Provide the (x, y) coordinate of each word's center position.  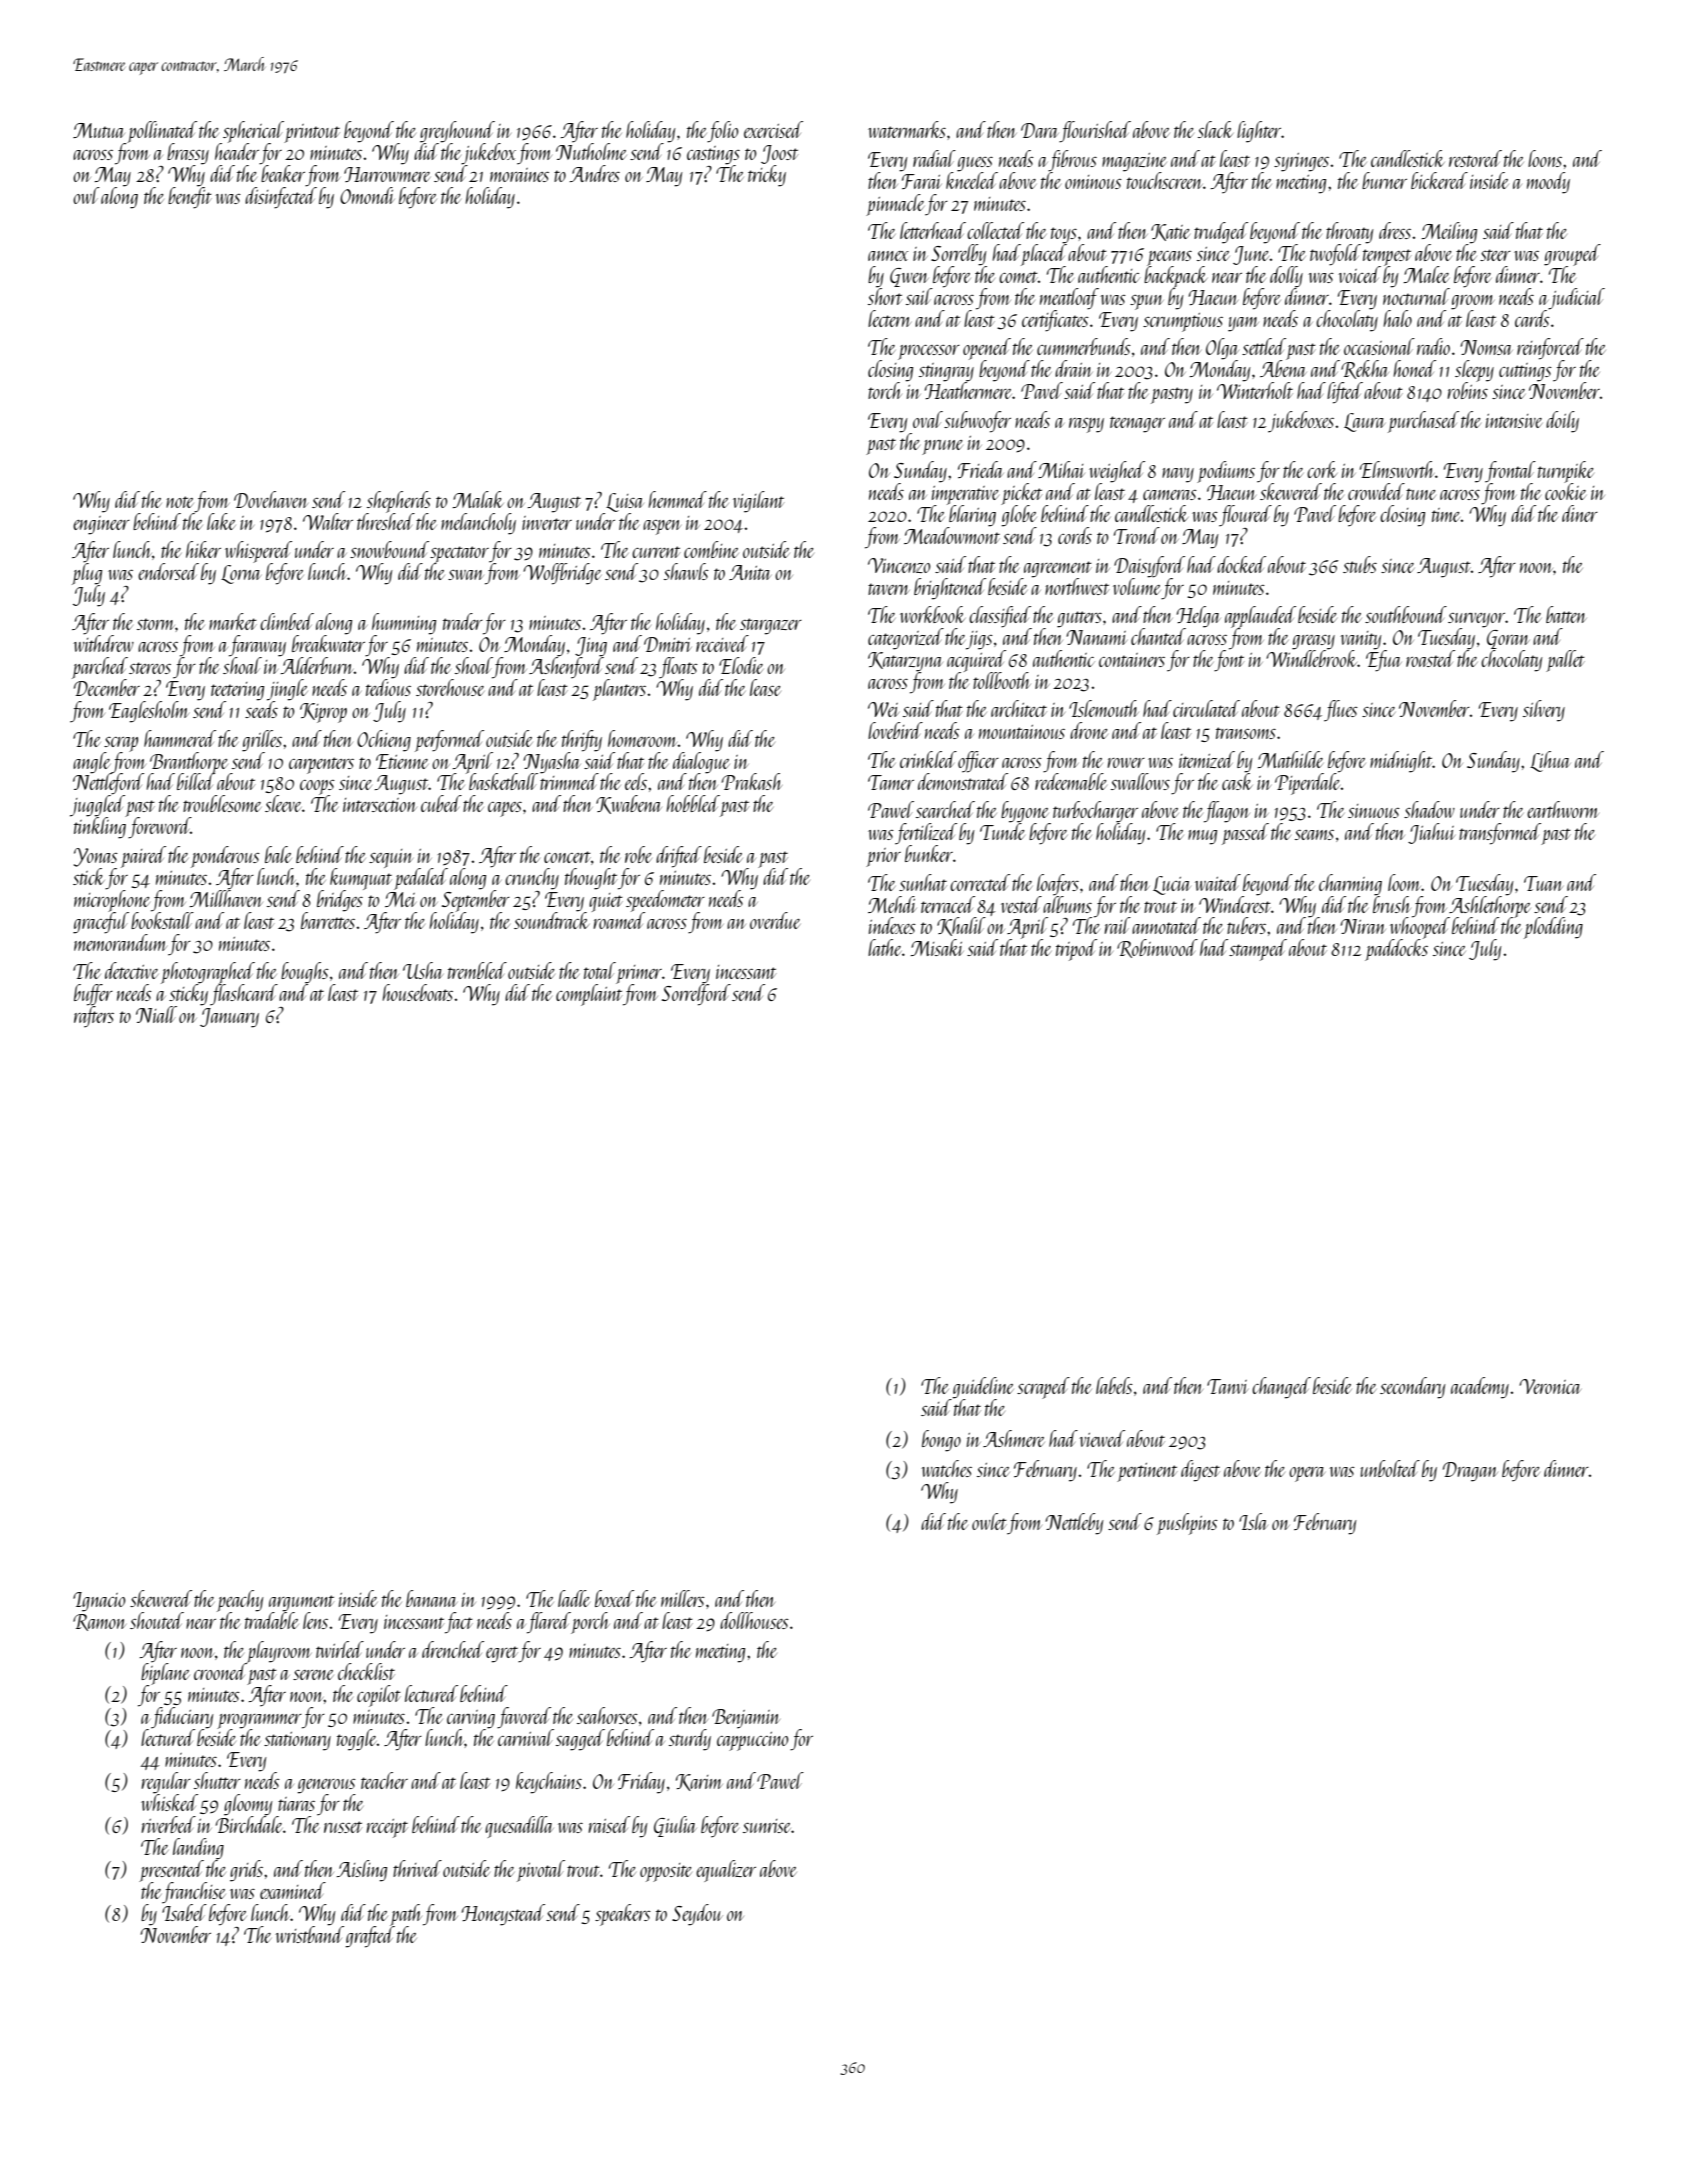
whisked (169, 1802)
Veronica (1550, 1386)
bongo (941, 1441)
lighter (1259, 132)
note (180, 502)
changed (1281, 1388)
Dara (1040, 130)
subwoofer (977, 422)
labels (1114, 1385)
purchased (1423, 422)
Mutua (99, 130)
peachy (240, 1601)
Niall (156, 1014)
